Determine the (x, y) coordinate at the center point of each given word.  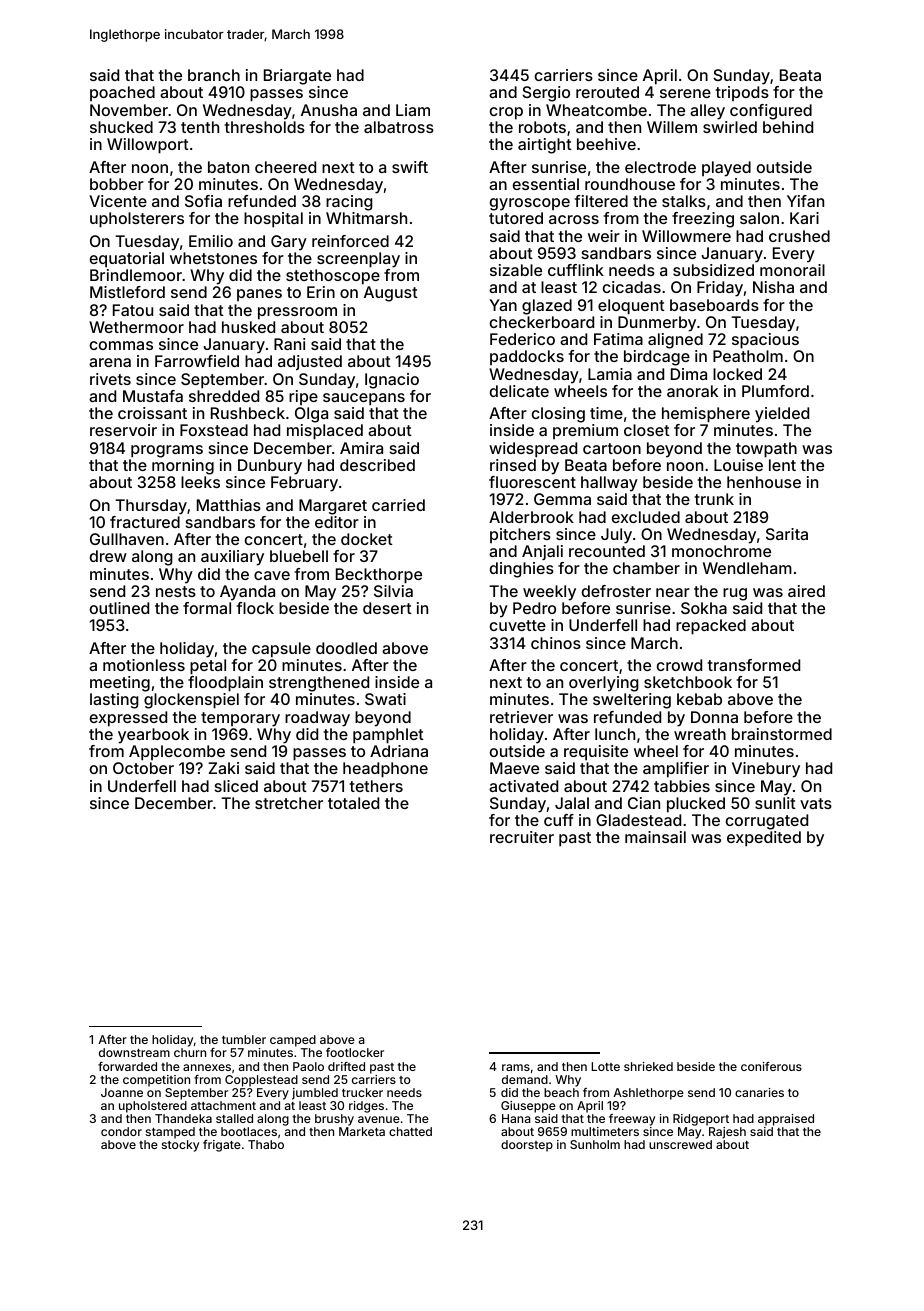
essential (546, 184)
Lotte (605, 1066)
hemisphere (706, 415)
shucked (121, 127)
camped (293, 1041)
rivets (110, 379)
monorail (792, 270)
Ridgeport (701, 1120)
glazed (547, 307)
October (143, 768)
